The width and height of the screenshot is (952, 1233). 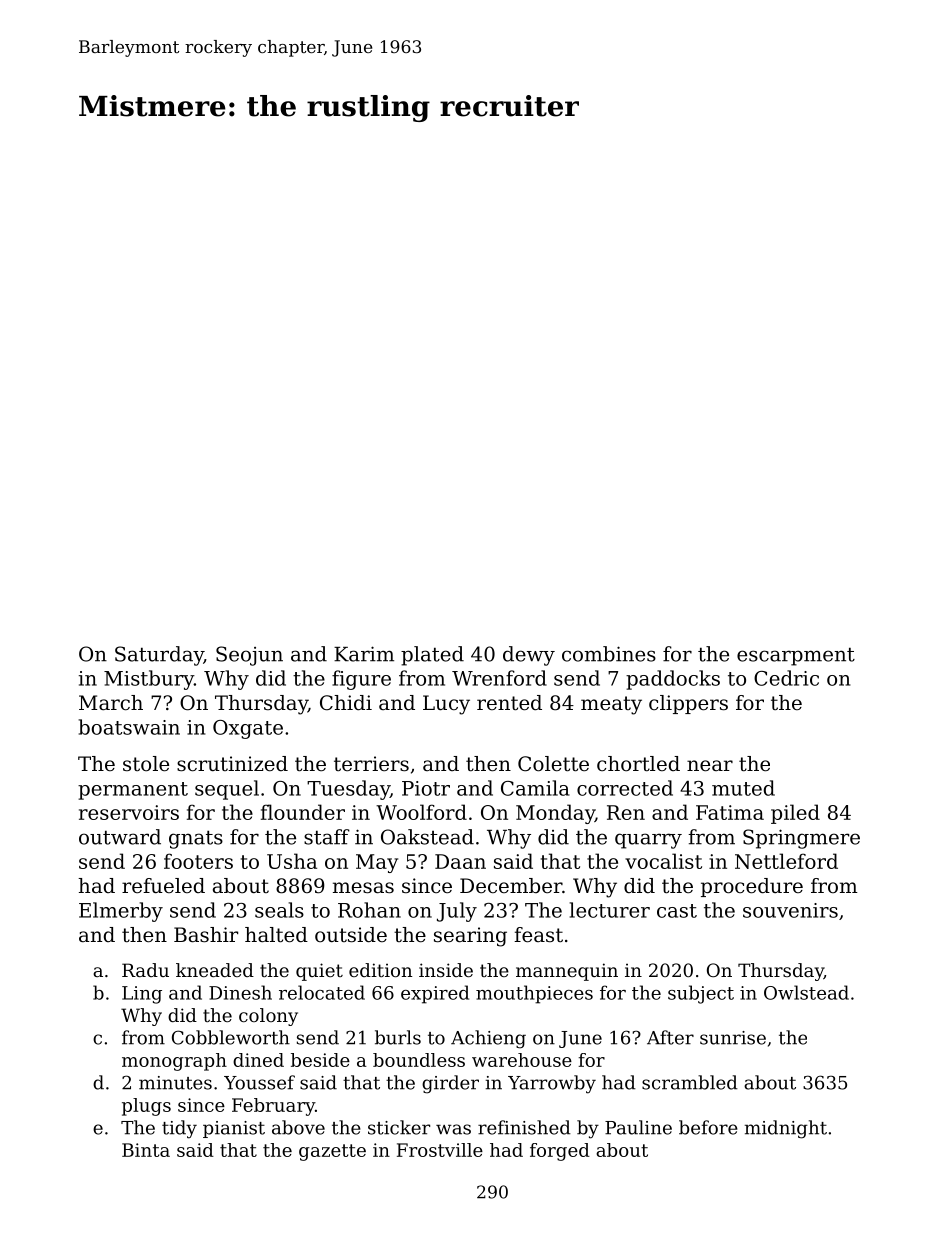 I want to click on edition, so click(x=380, y=970).
